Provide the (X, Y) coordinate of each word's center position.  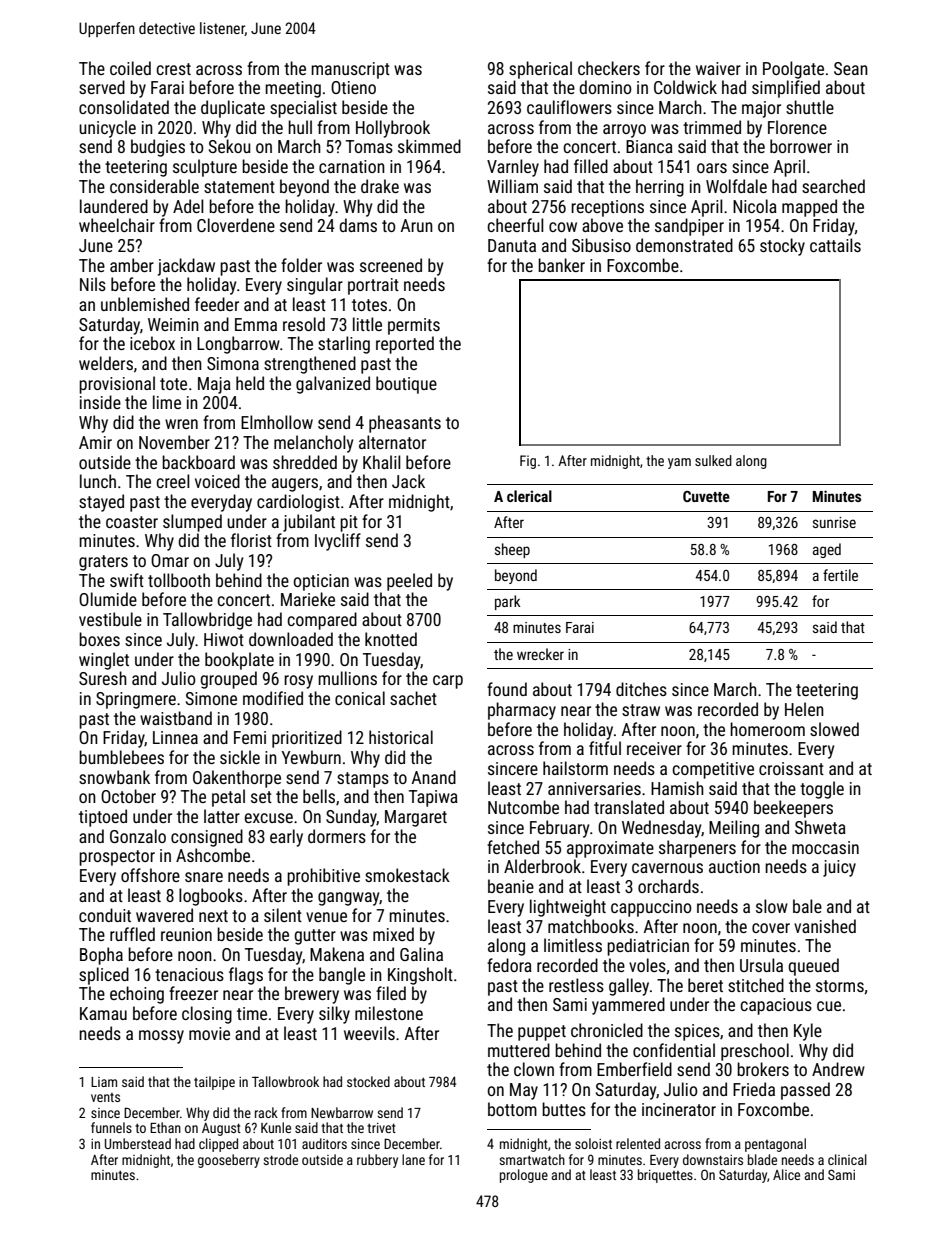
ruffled (132, 934)
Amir (95, 442)
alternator (392, 442)
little (367, 324)
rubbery (377, 1161)
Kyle (808, 1032)
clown (534, 1069)
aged (827, 550)
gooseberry (229, 1161)
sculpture (205, 168)
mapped (809, 208)
